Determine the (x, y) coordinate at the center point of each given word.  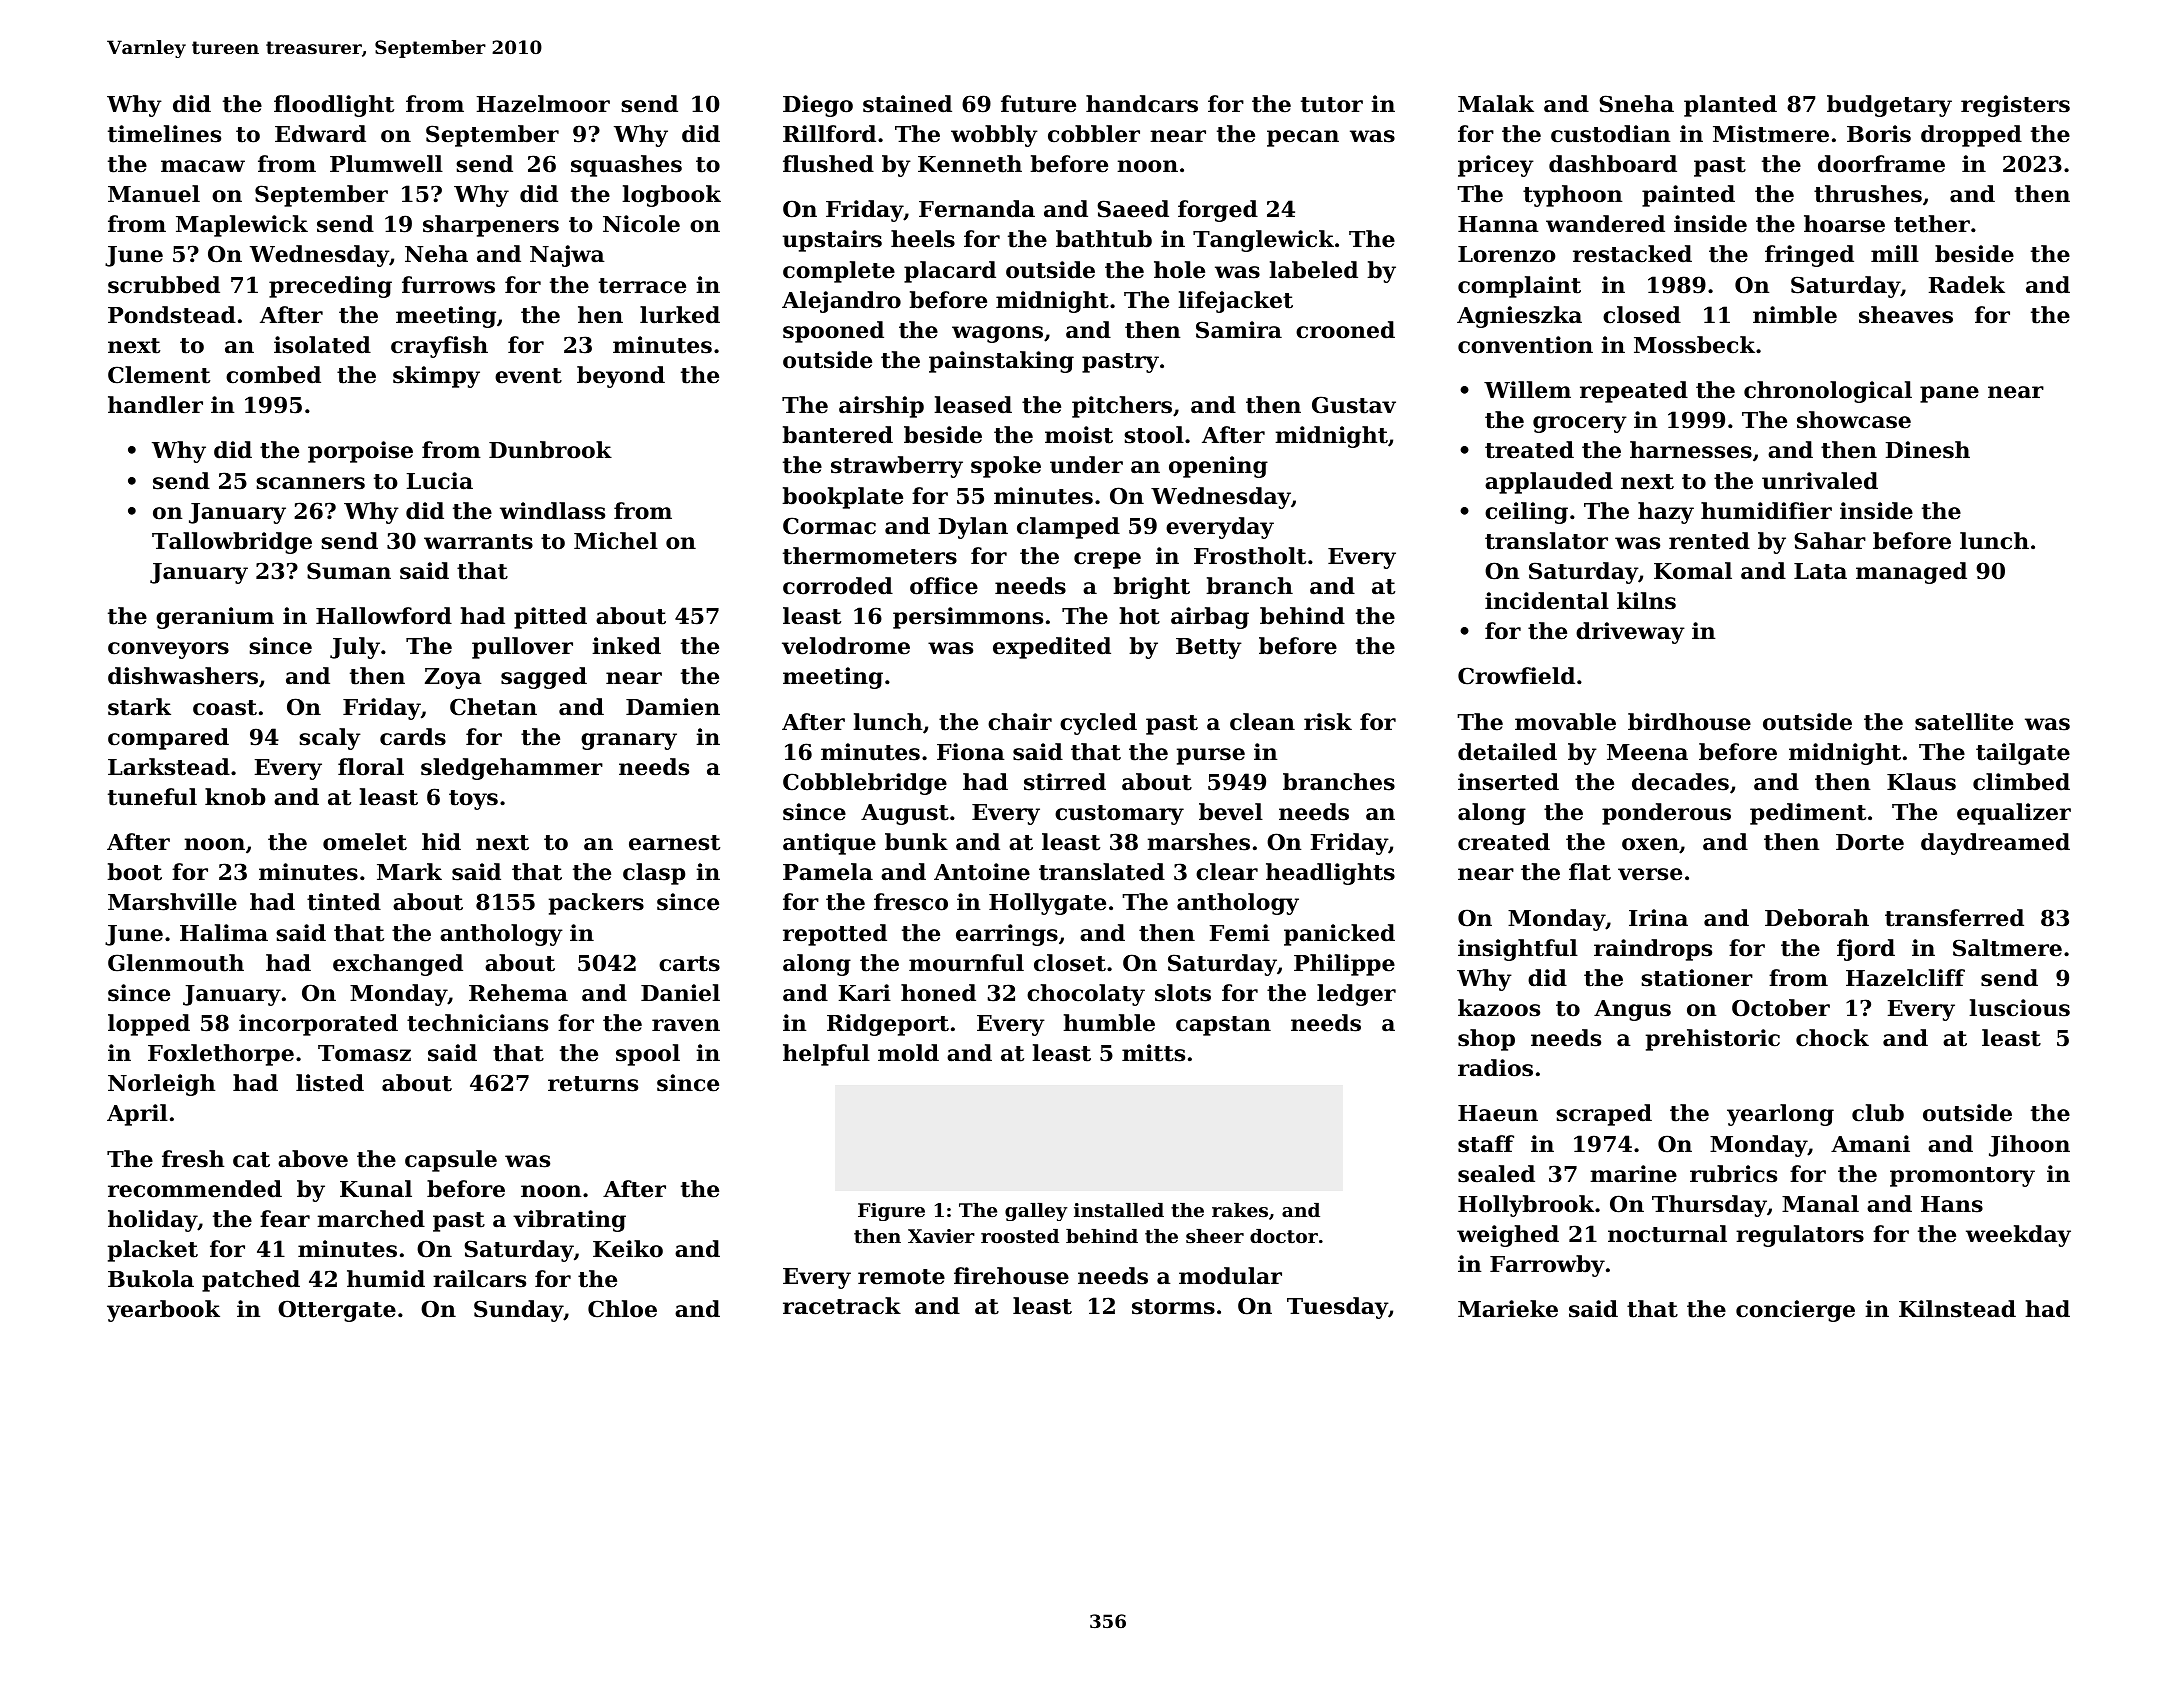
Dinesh (1928, 450)
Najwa (567, 256)
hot (1139, 616)
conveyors (168, 650)
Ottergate (337, 1311)
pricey (1496, 166)
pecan (1303, 138)
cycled (1098, 724)
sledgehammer (512, 769)
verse (1650, 874)
